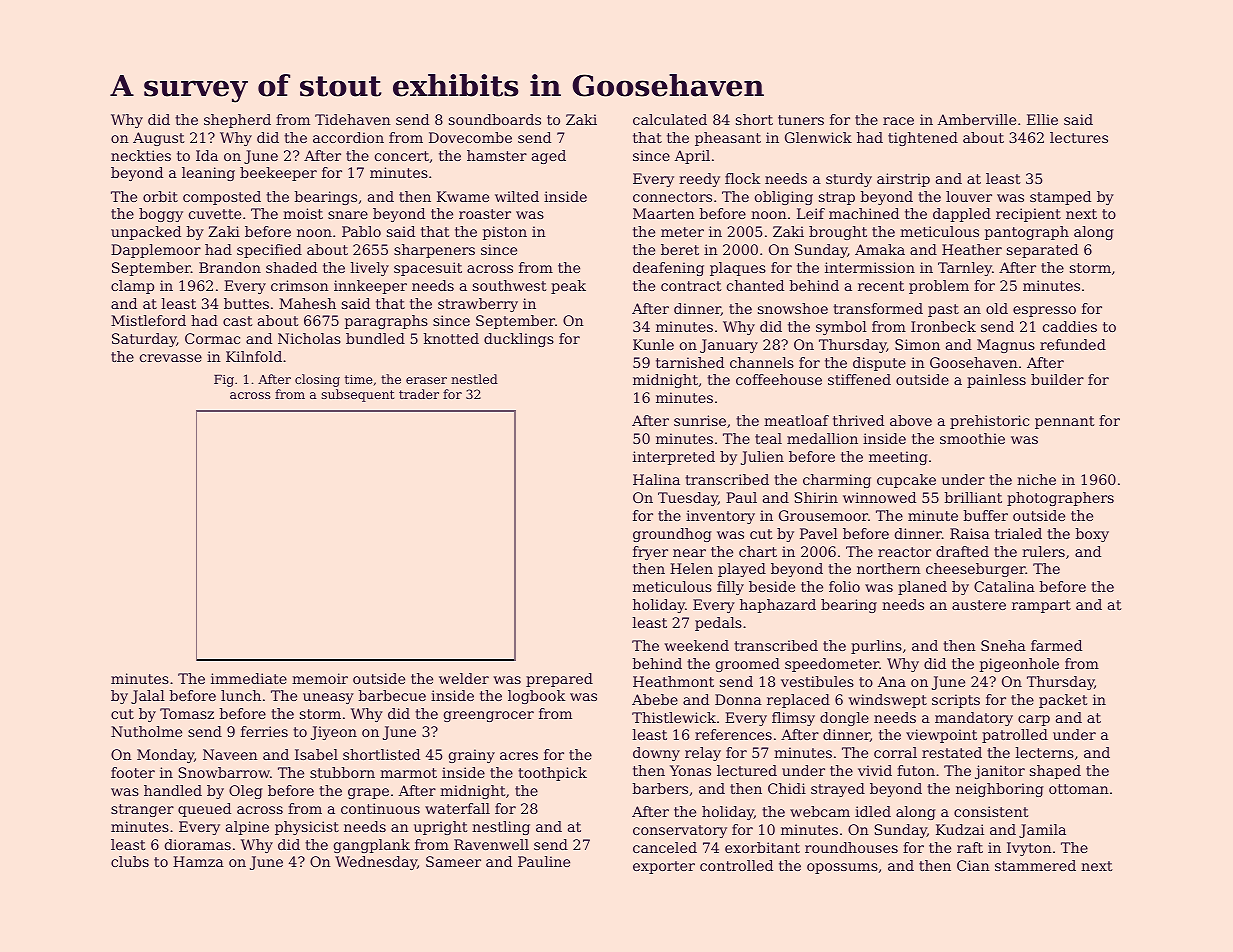 This screenshot has width=1233, height=952. Describe the element at coordinates (858, 420) in the screenshot. I see `thrived` at that location.
